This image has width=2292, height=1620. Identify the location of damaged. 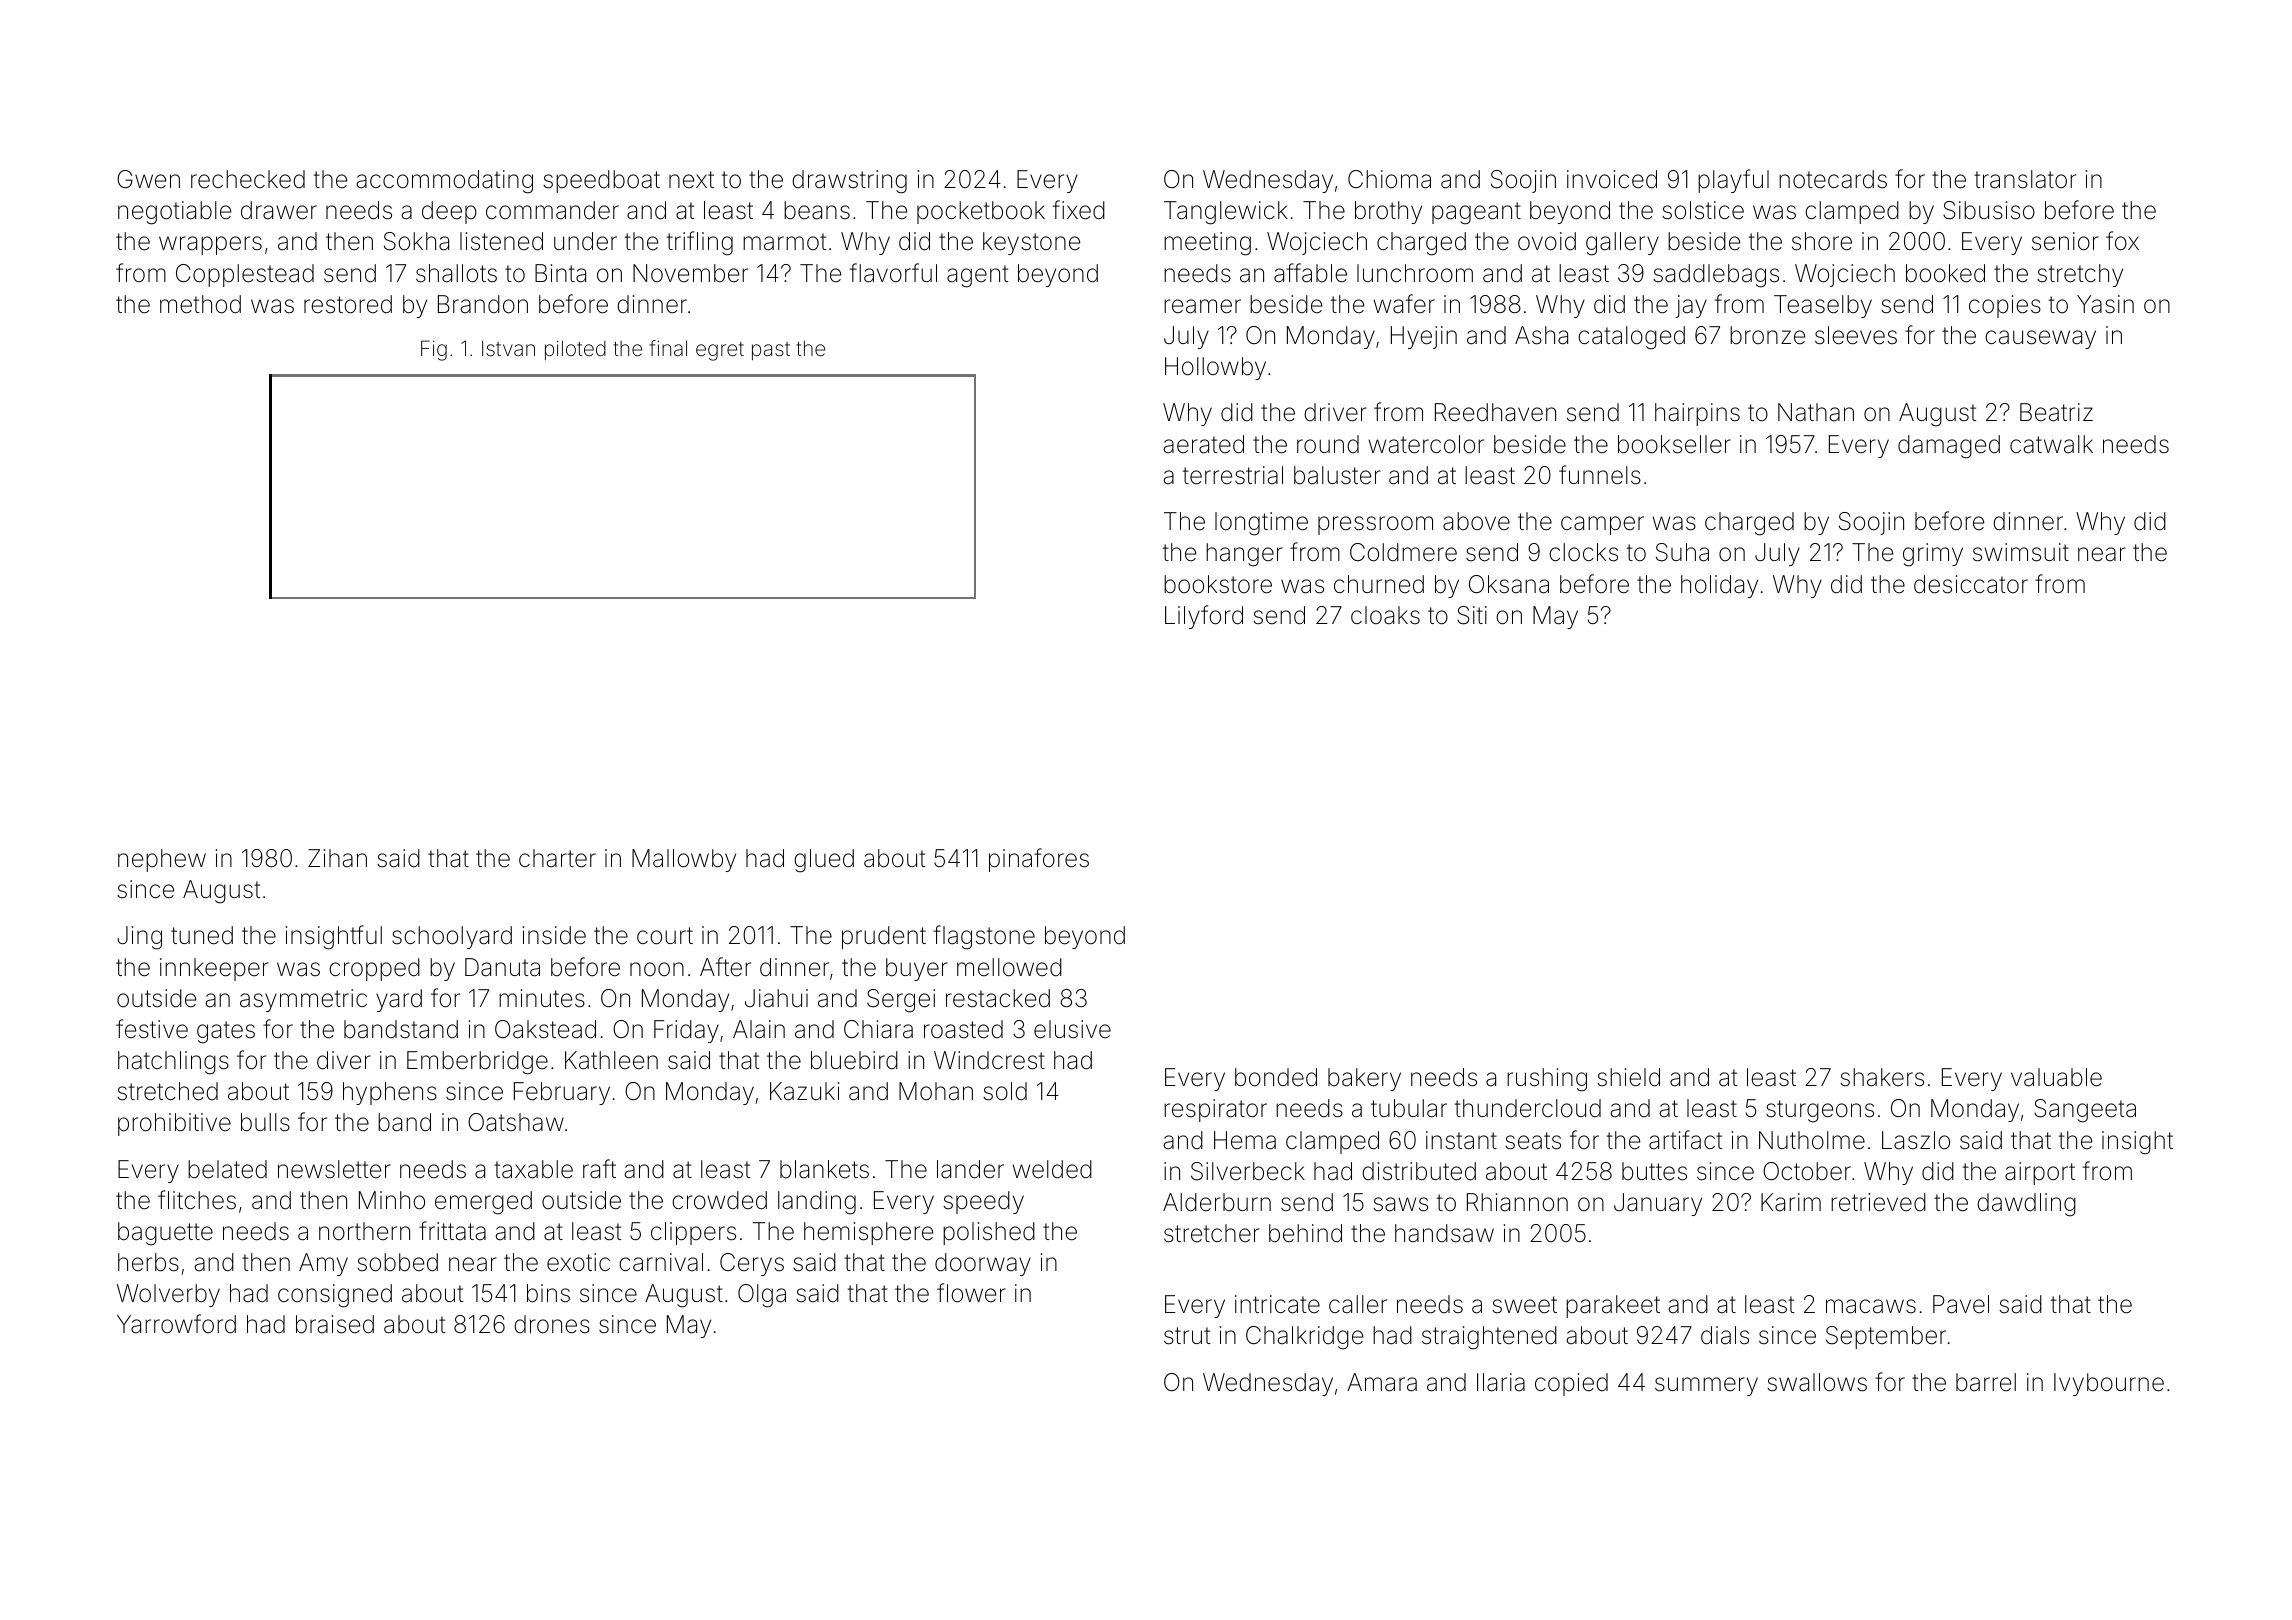
(1949, 447).
